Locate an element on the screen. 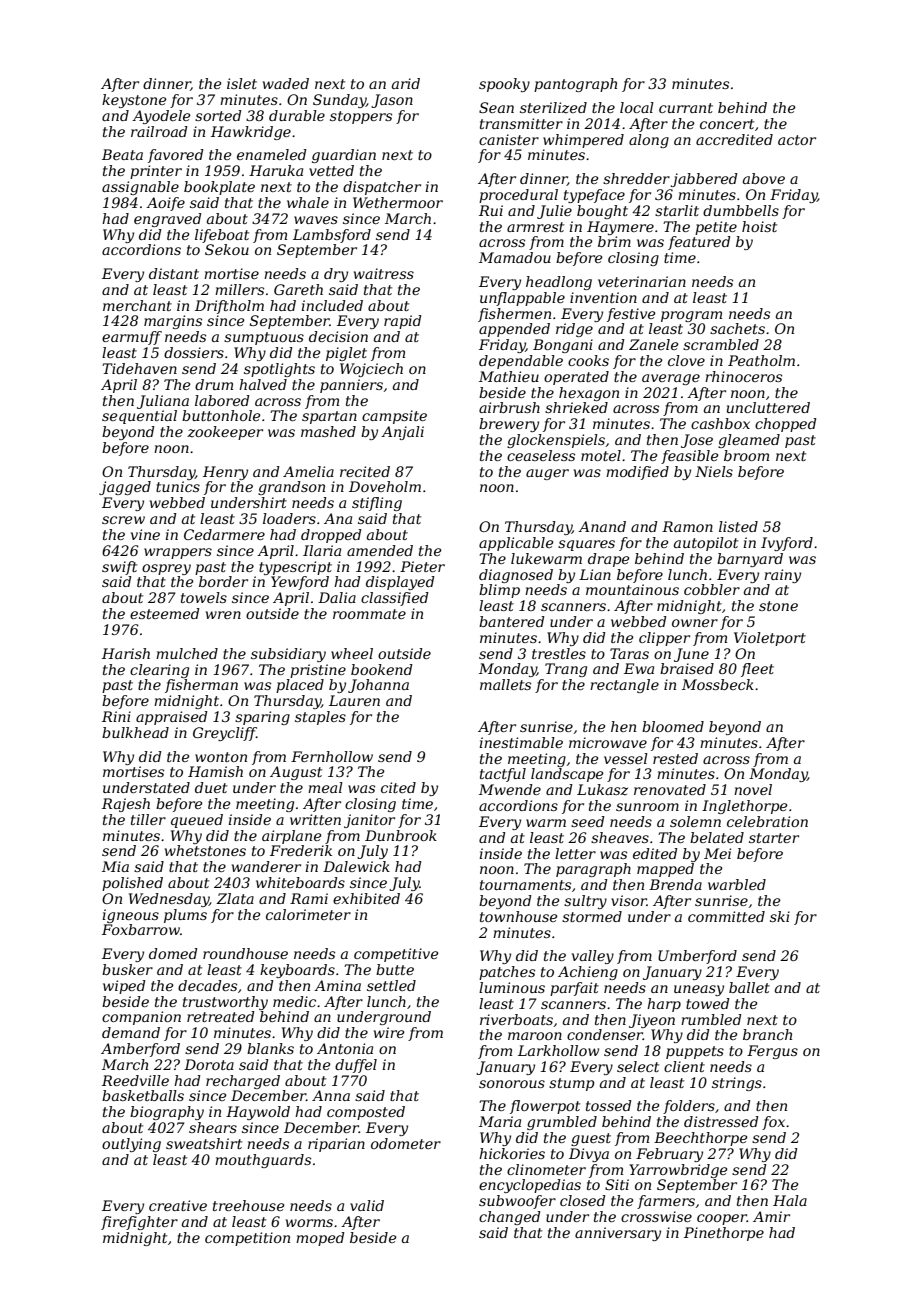 Image resolution: width=924 pixels, height=1308 pixels. waded is located at coordinates (286, 83).
